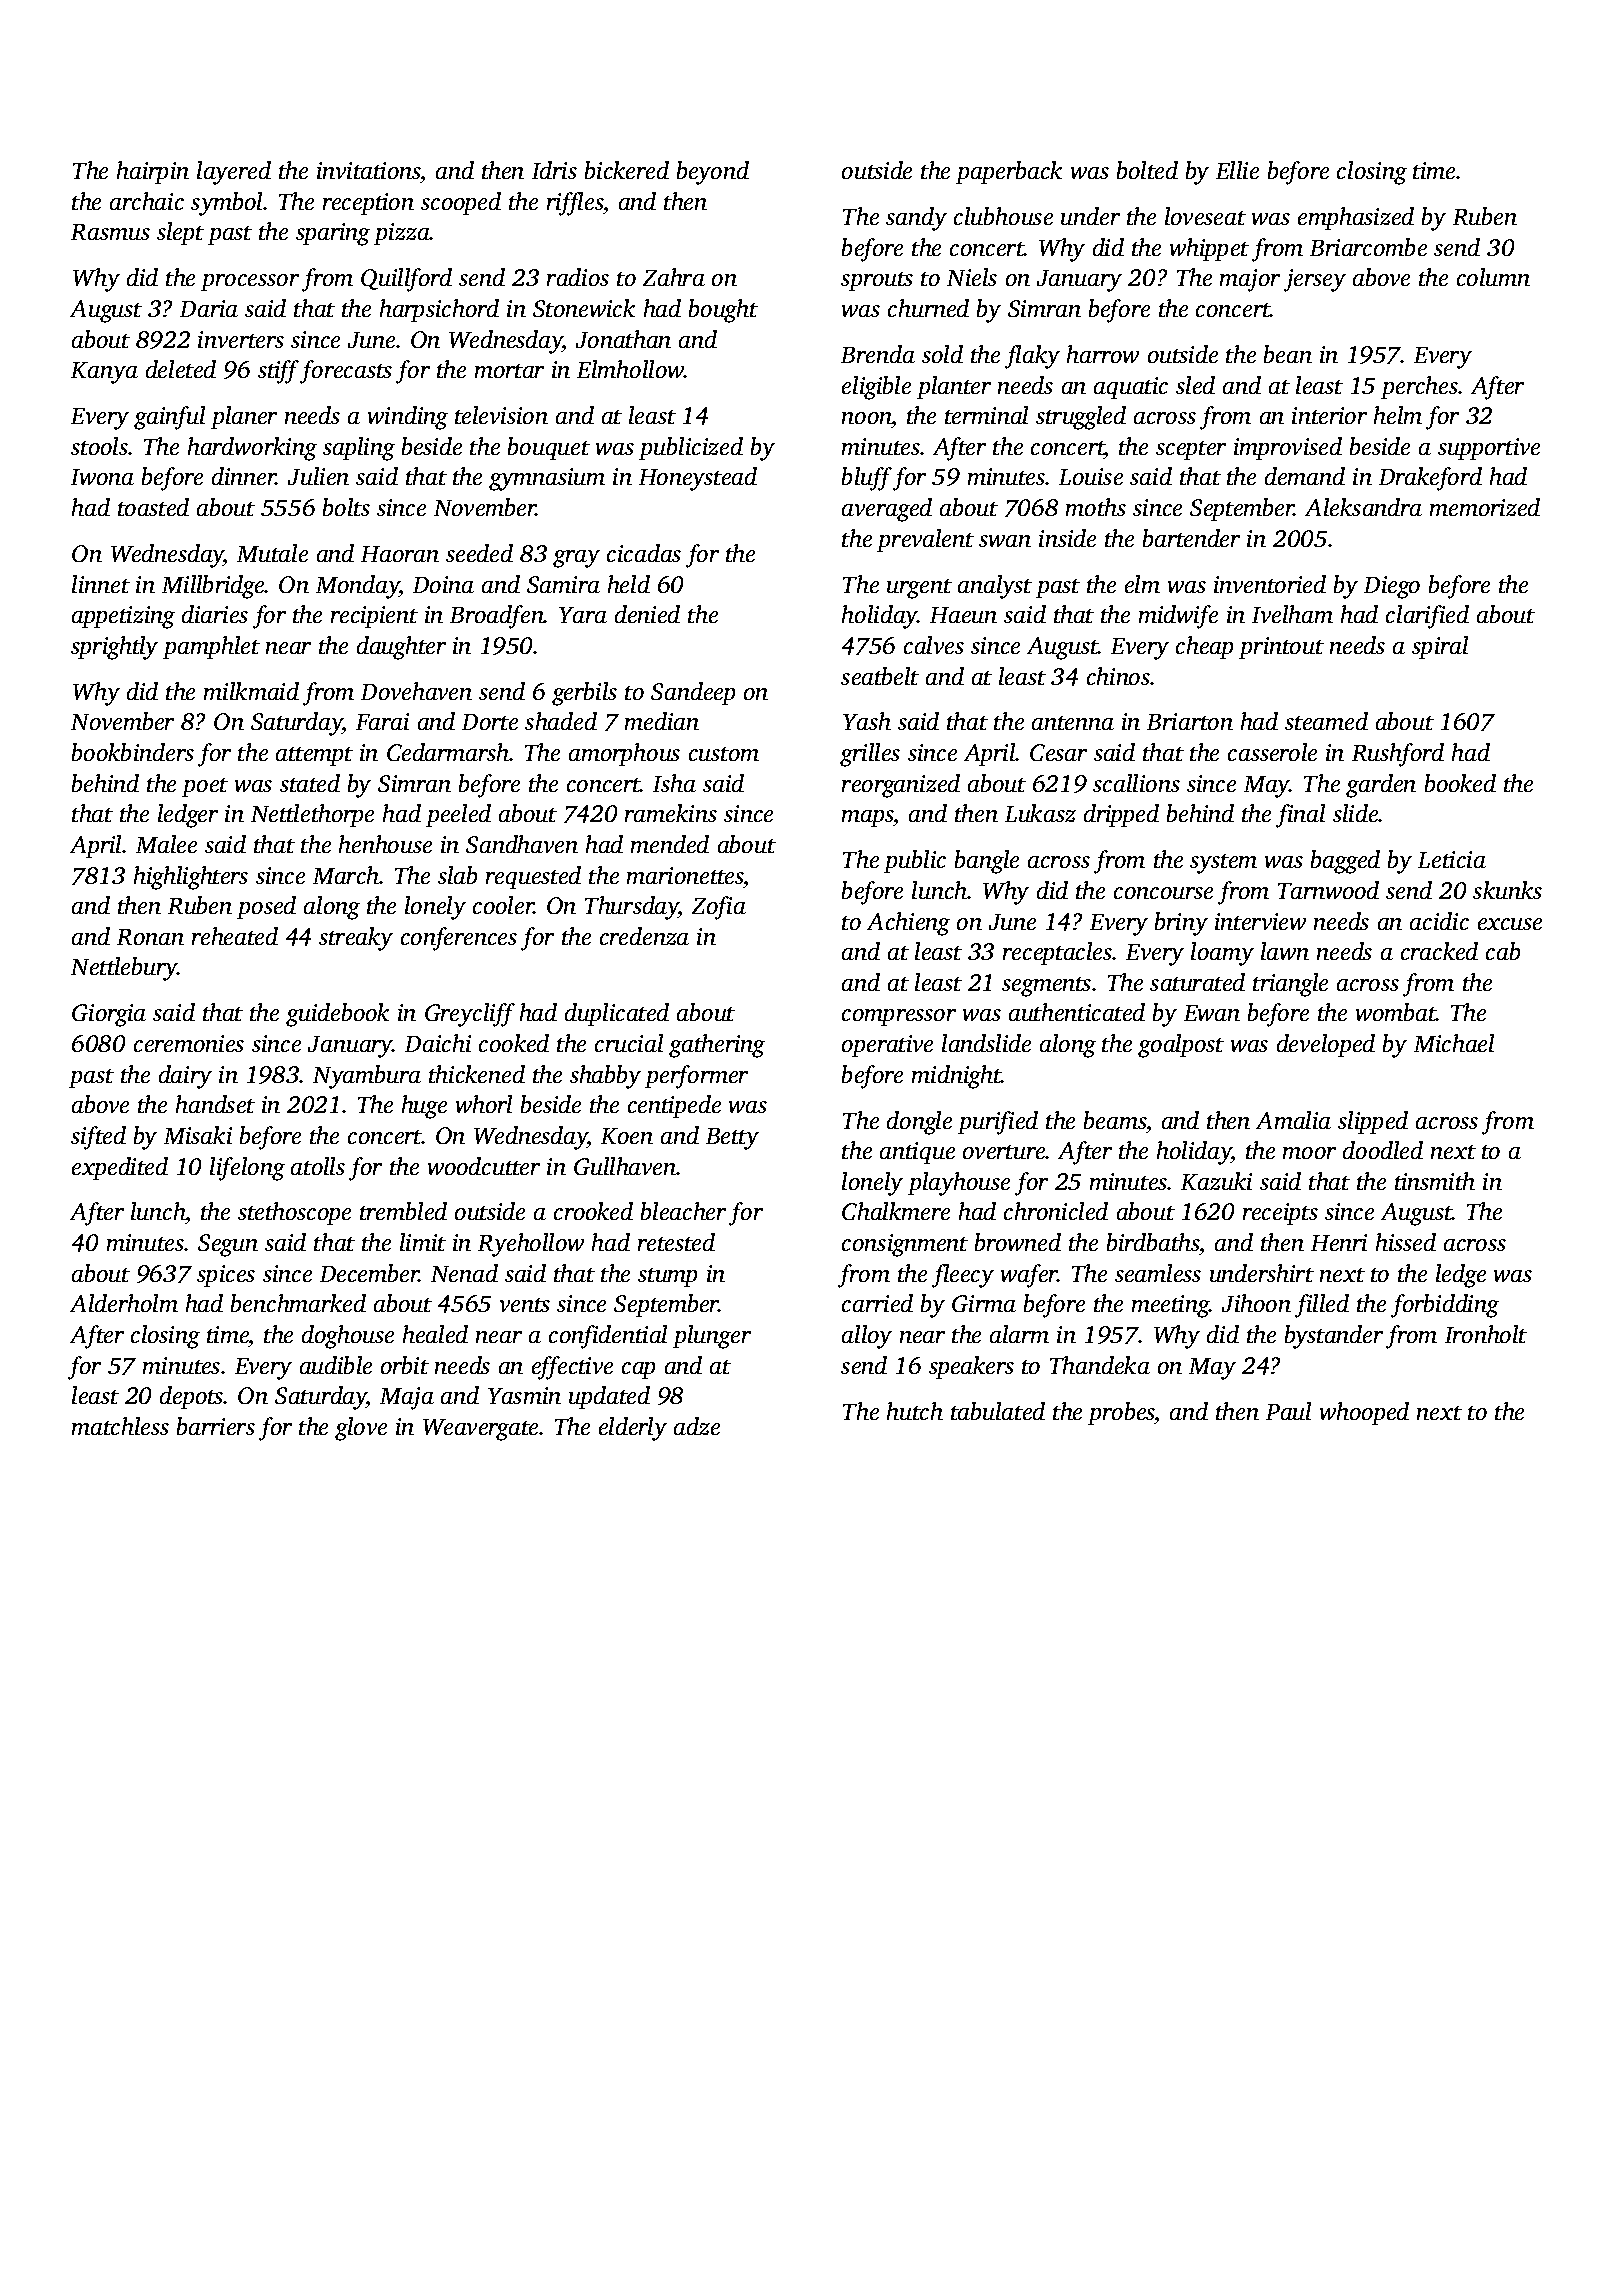 This document has width=1620, height=2292. Describe the element at coordinates (575, 204) in the document. I see `riffles` at that location.
